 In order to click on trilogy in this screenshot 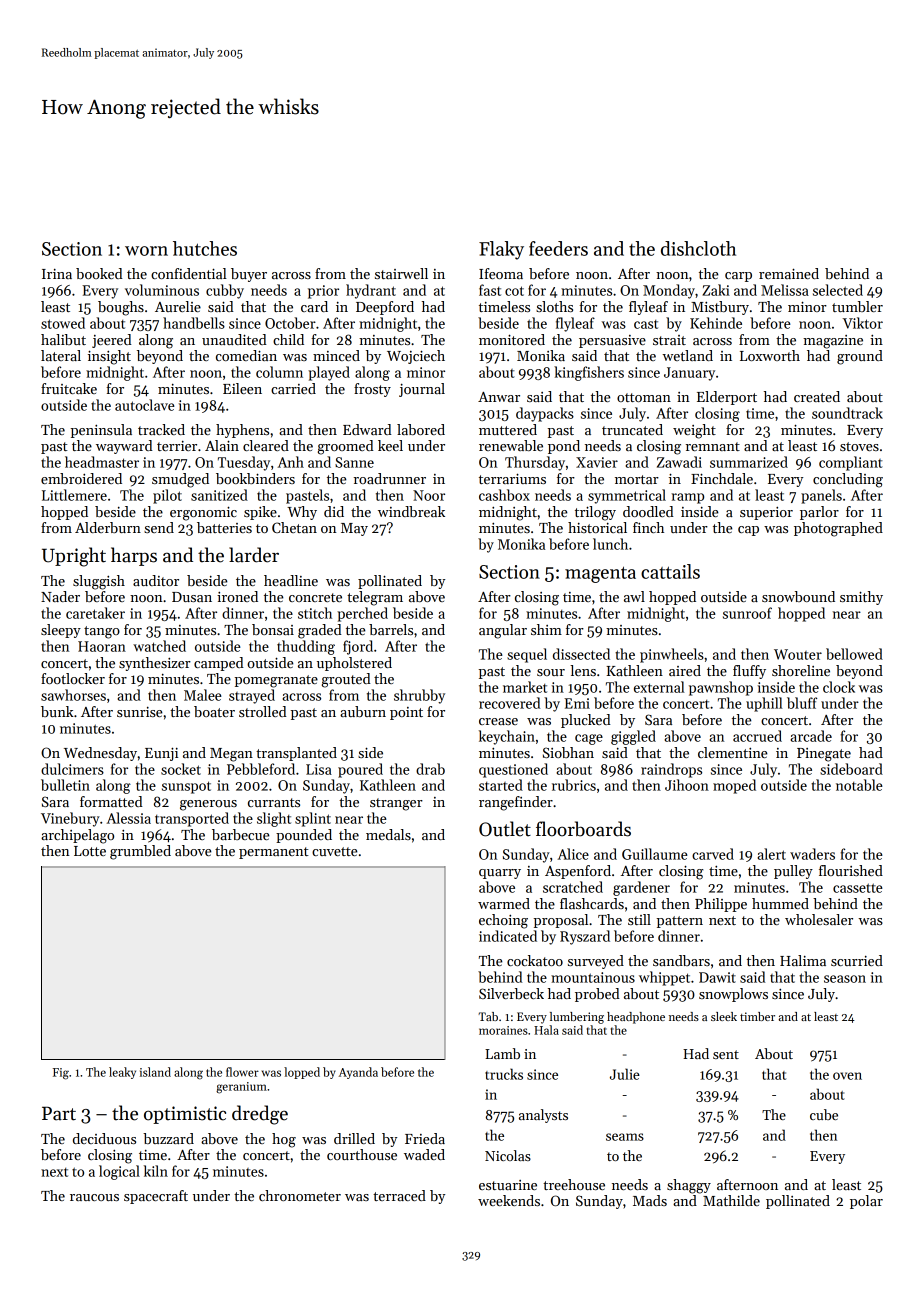, I will do `click(595, 513)`.
